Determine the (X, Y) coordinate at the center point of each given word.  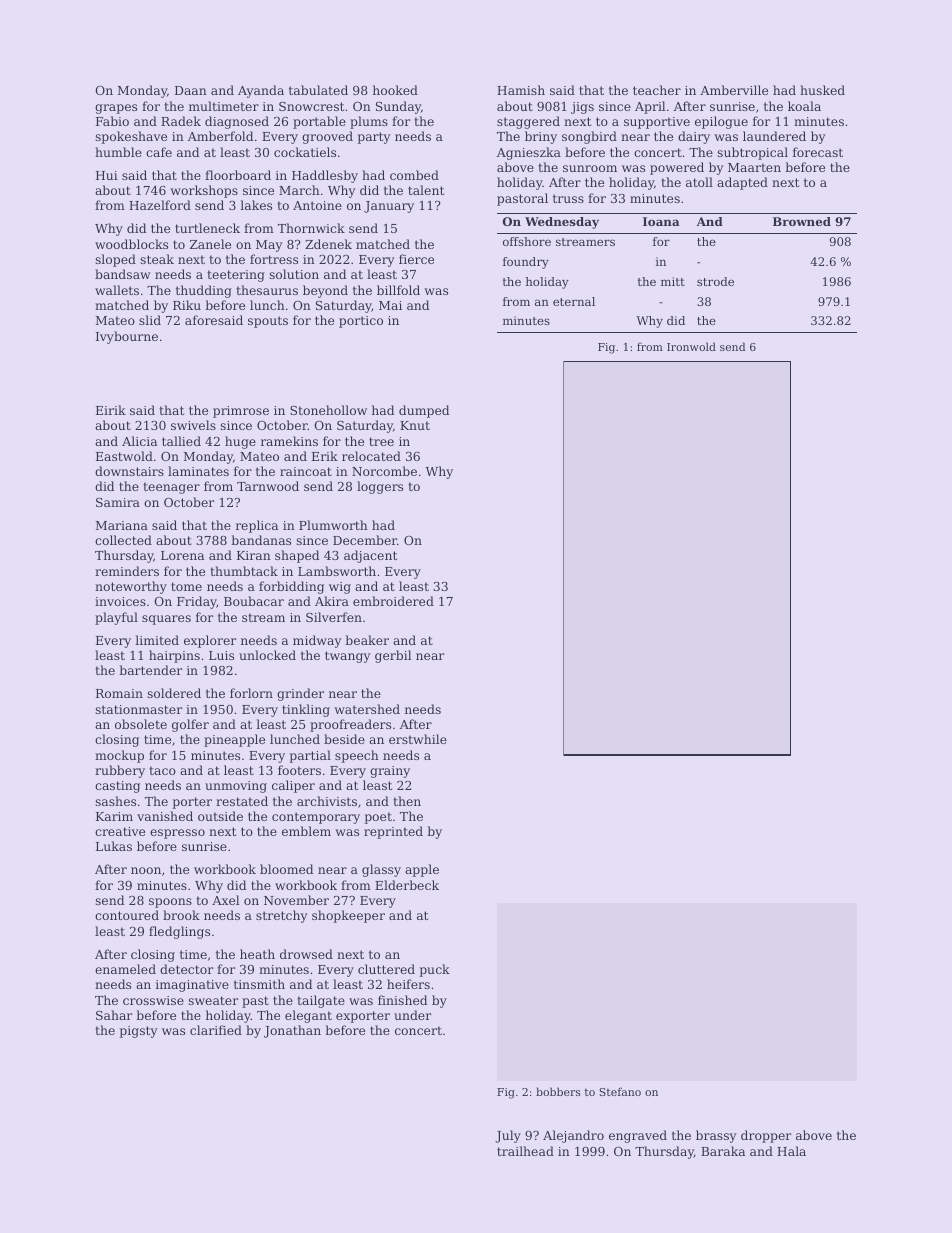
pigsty (138, 1032)
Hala (791, 1151)
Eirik (111, 410)
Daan (191, 90)
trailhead (525, 1151)
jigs (582, 108)
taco (162, 770)
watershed (367, 709)
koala (804, 106)
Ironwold (691, 346)
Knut (415, 425)
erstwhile (418, 739)
